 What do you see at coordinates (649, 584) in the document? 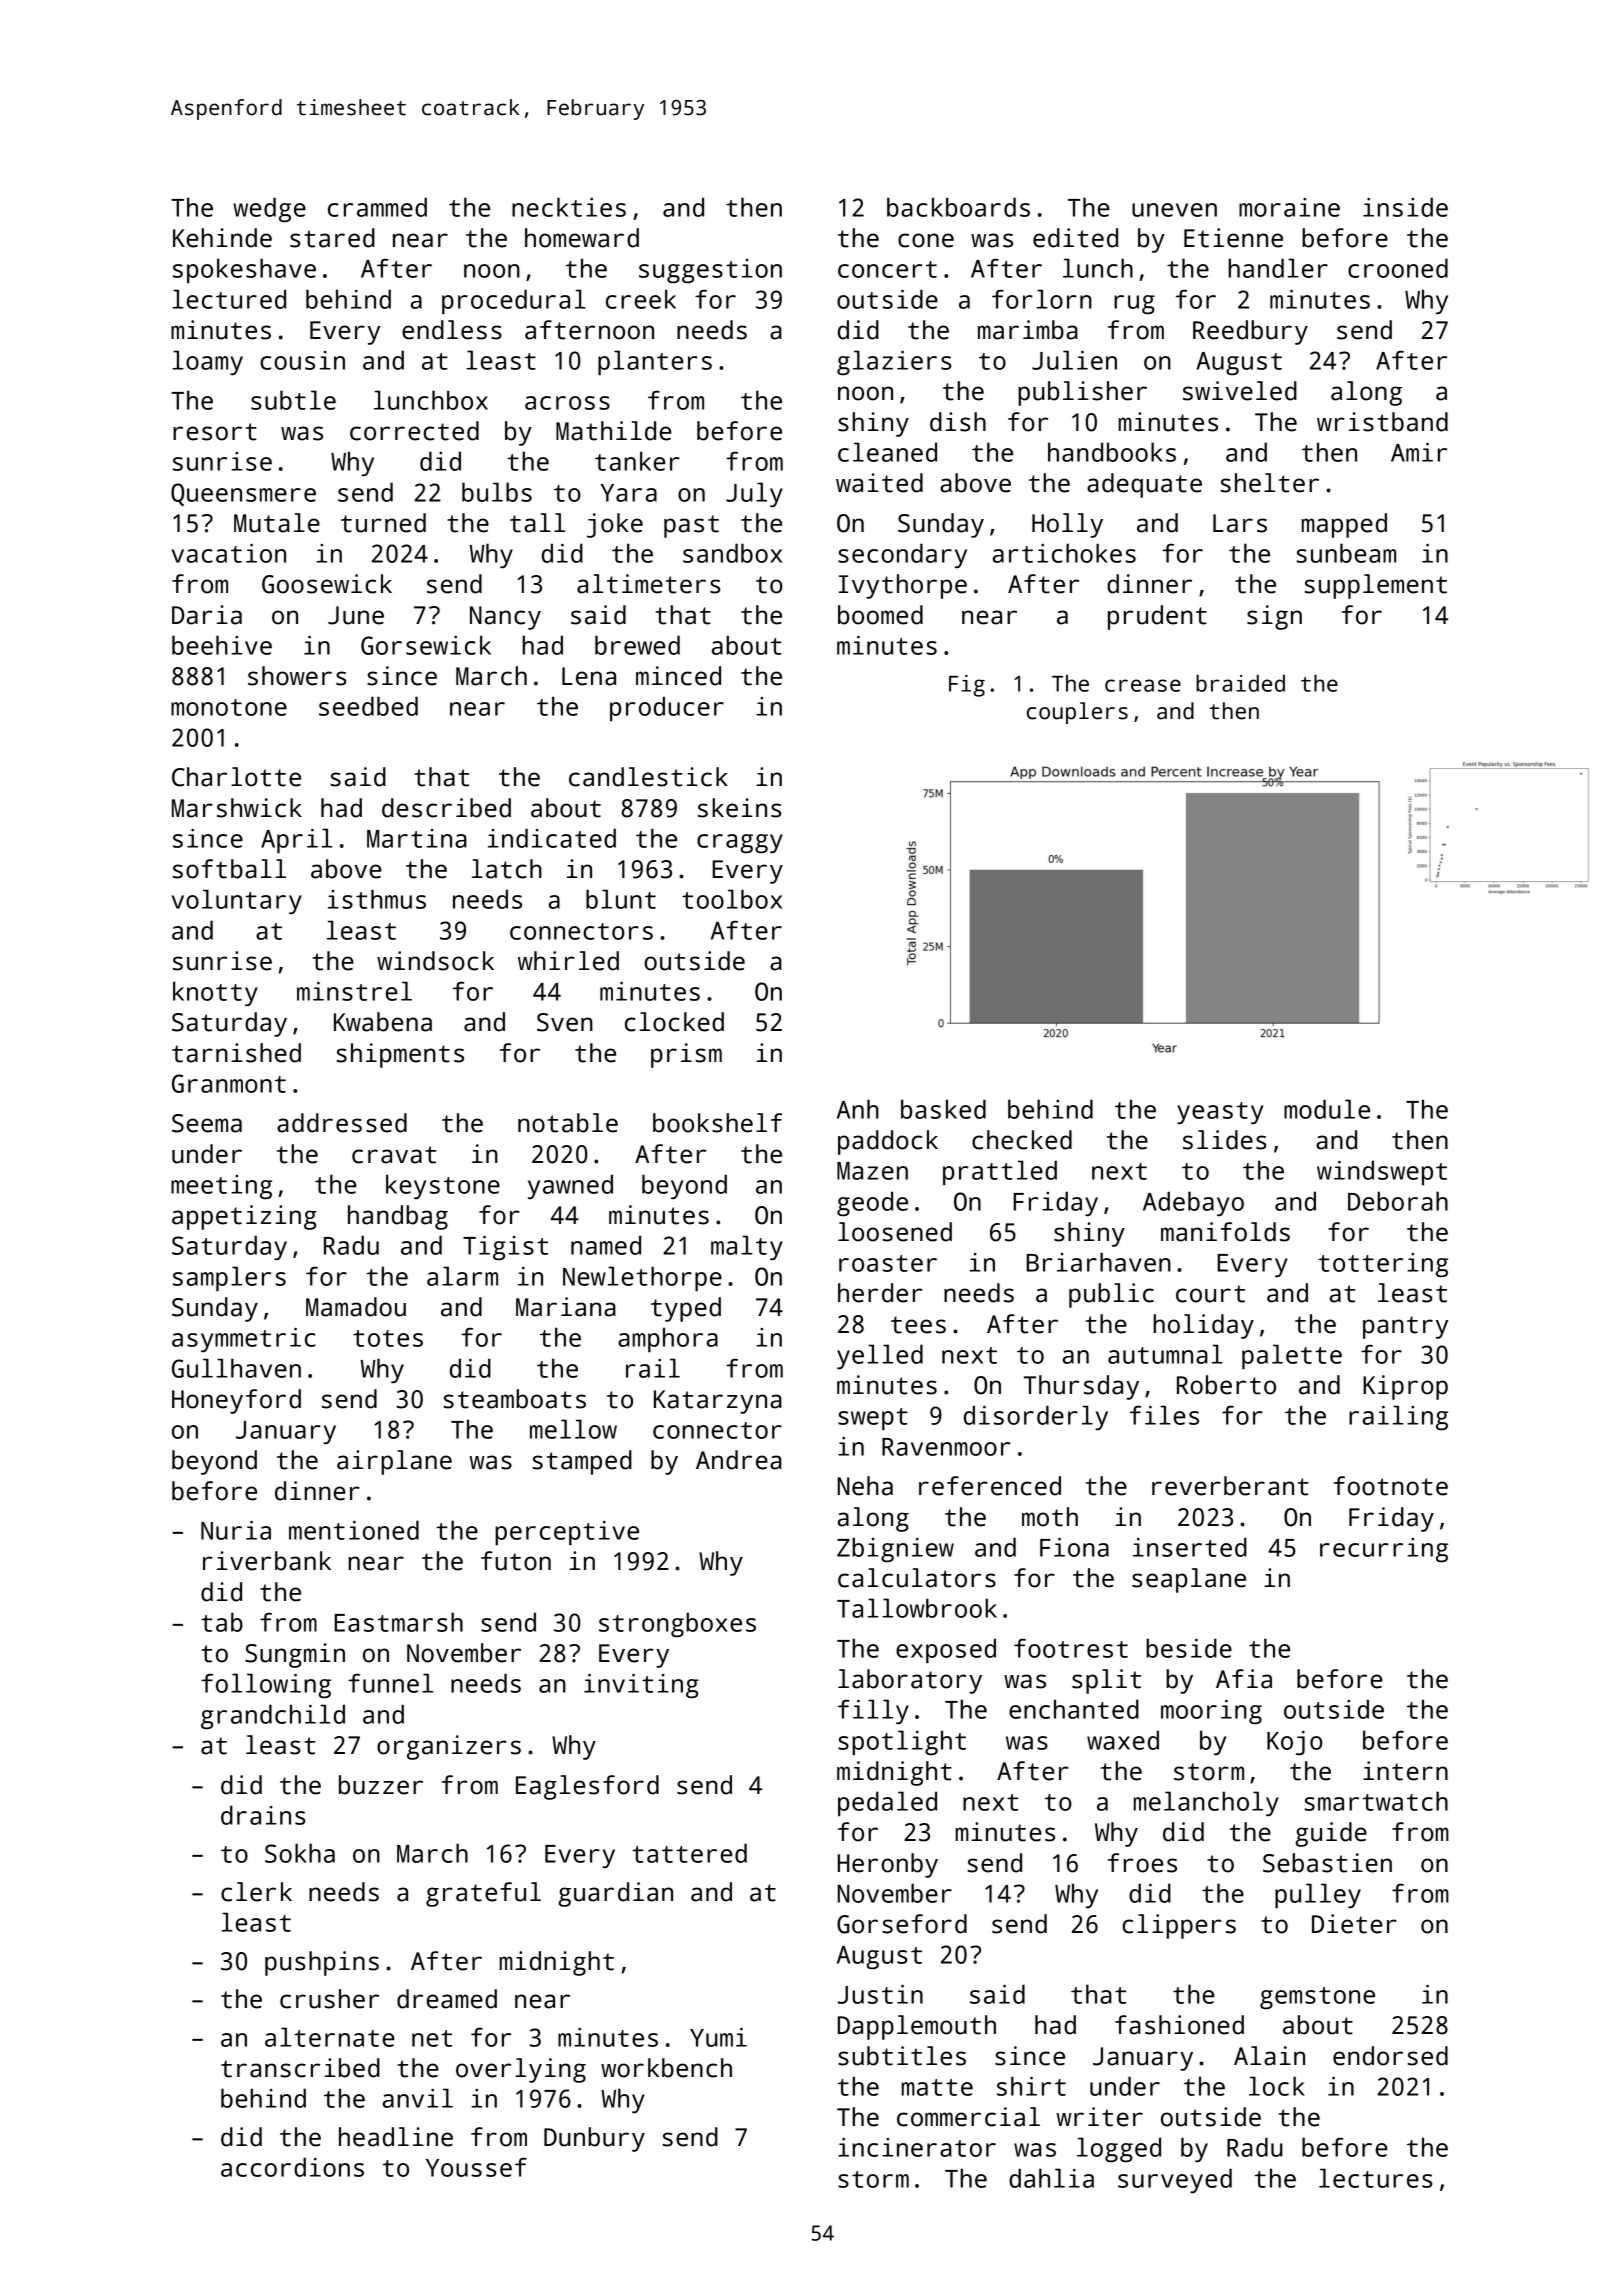
I see `altimeters` at bounding box center [649, 584].
